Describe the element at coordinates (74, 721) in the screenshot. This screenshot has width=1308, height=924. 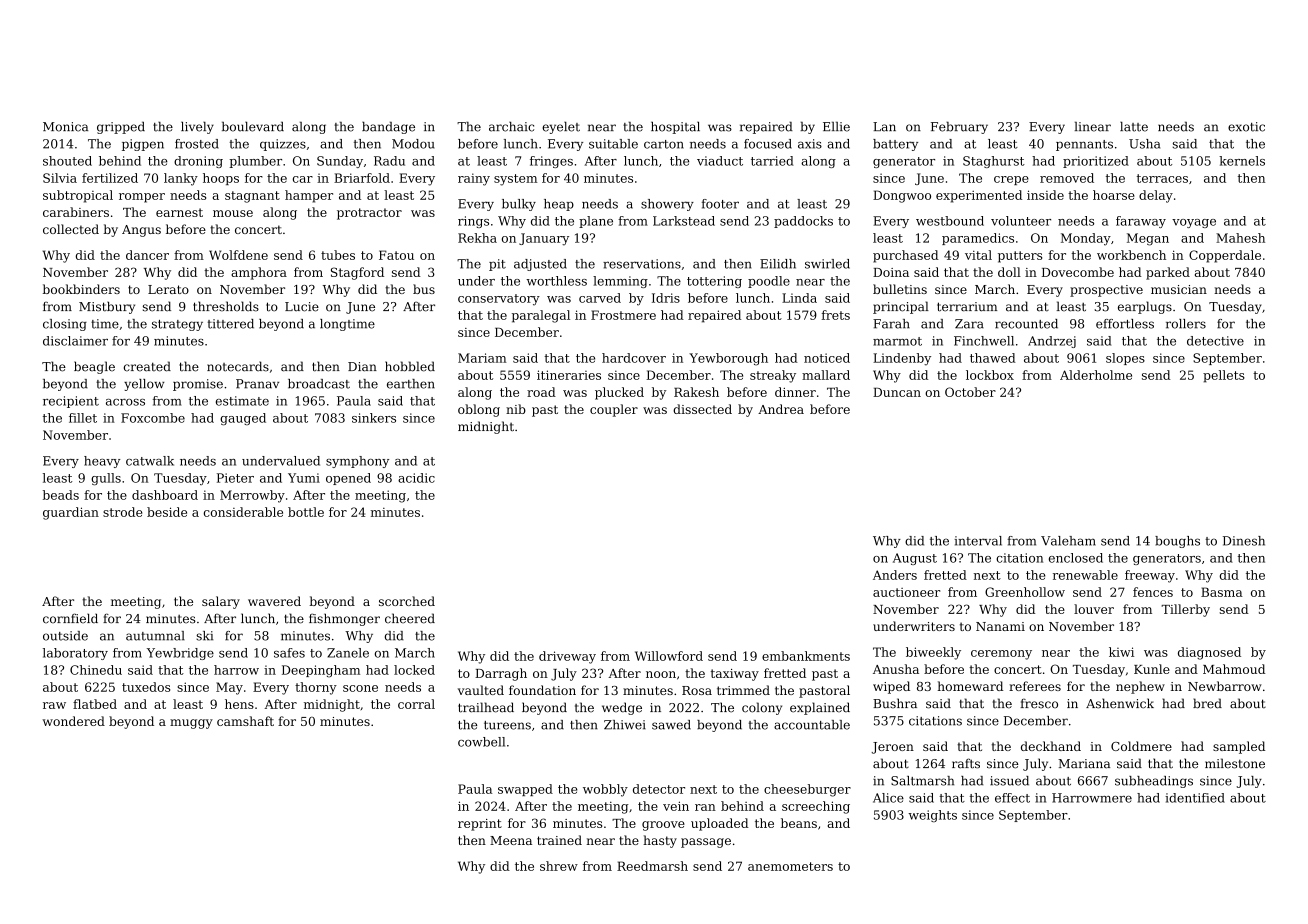
I see `wondered` at that location.
